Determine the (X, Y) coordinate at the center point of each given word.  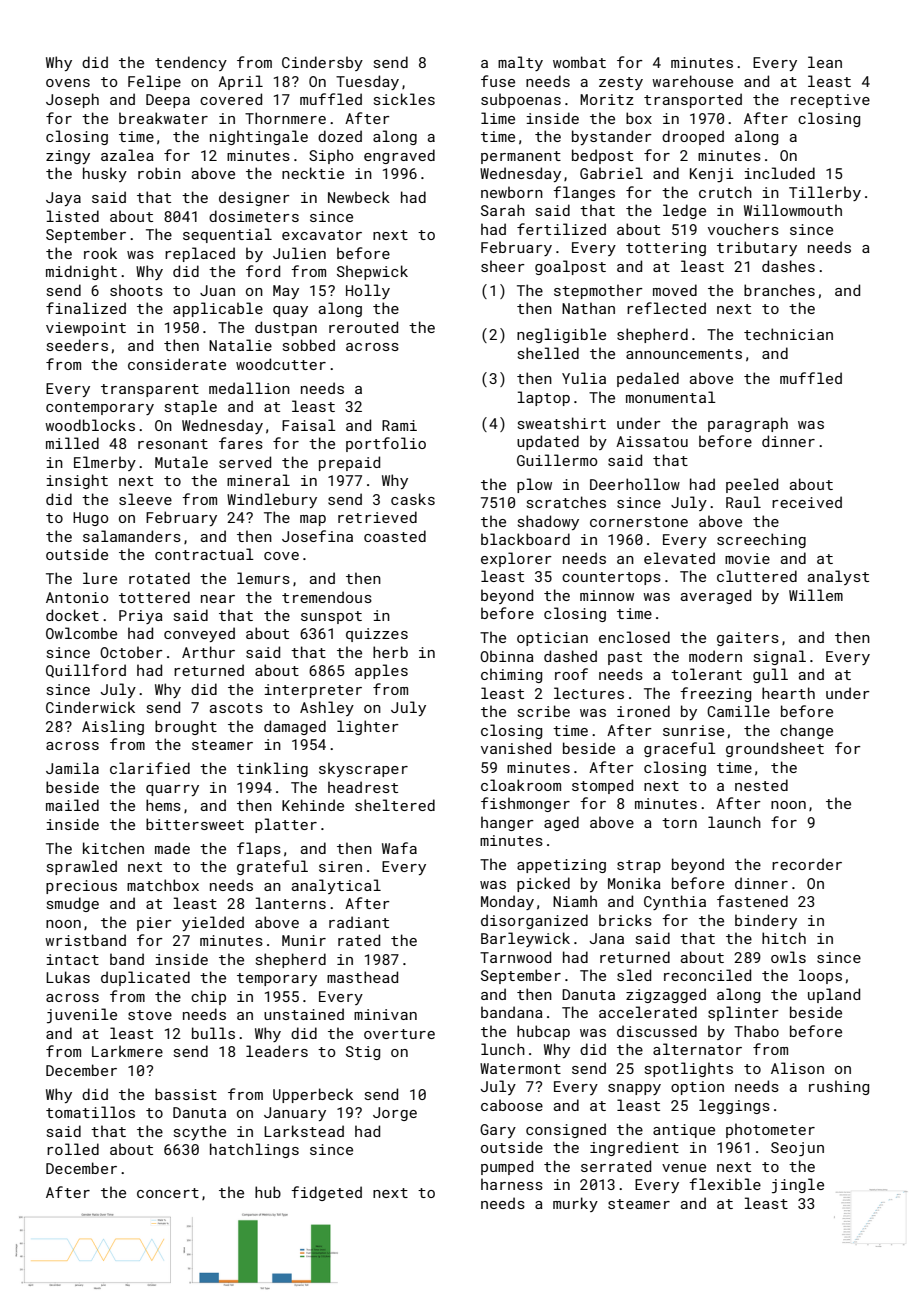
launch (734, 822)
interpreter (313, 691)
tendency (191, 63)
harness (512, 1184)
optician (552, 639)
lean (825, 62)
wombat (579, 62)
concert (168, 1193)
